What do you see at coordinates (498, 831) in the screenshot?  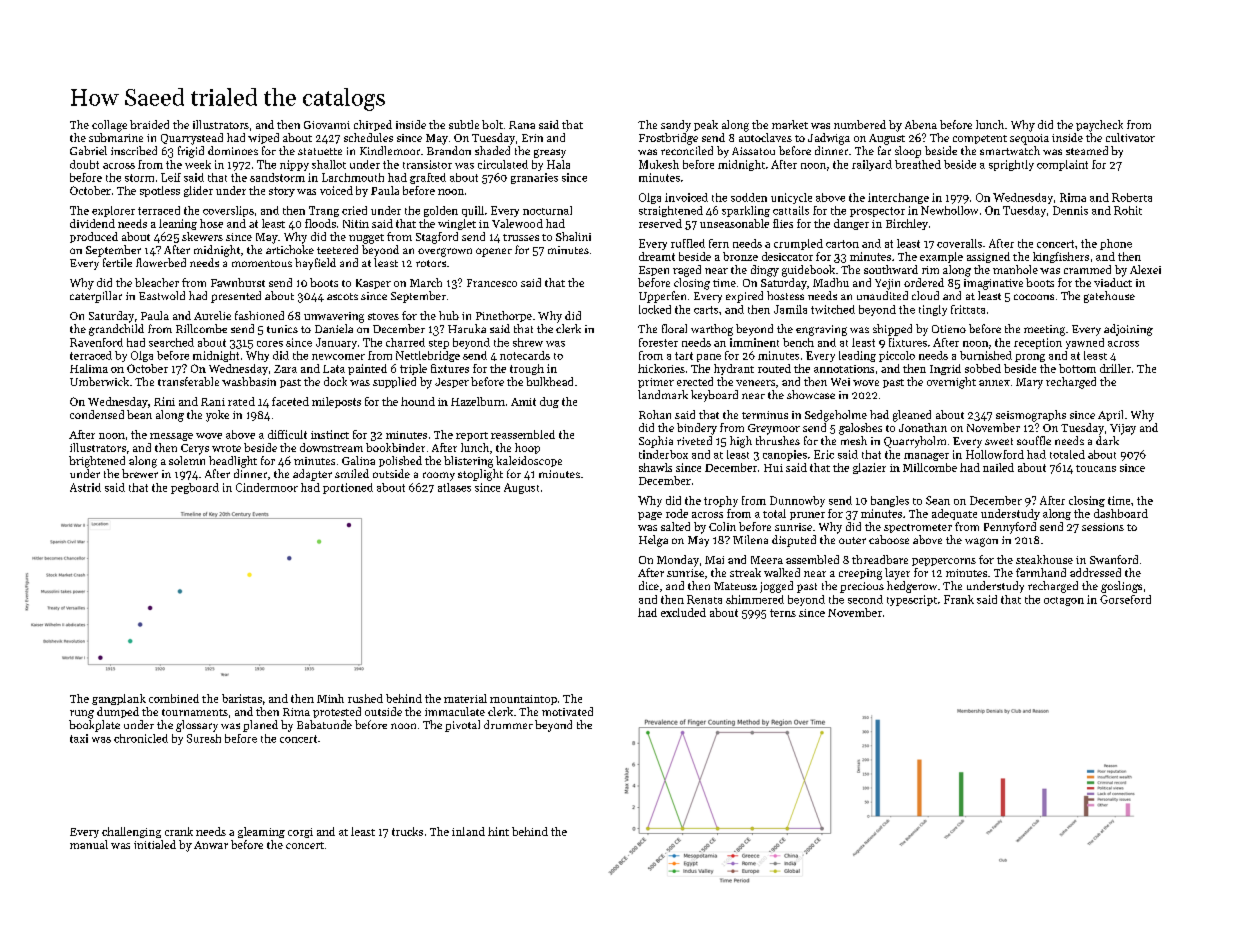 I see `hint` at bounding box center [498, 831].
